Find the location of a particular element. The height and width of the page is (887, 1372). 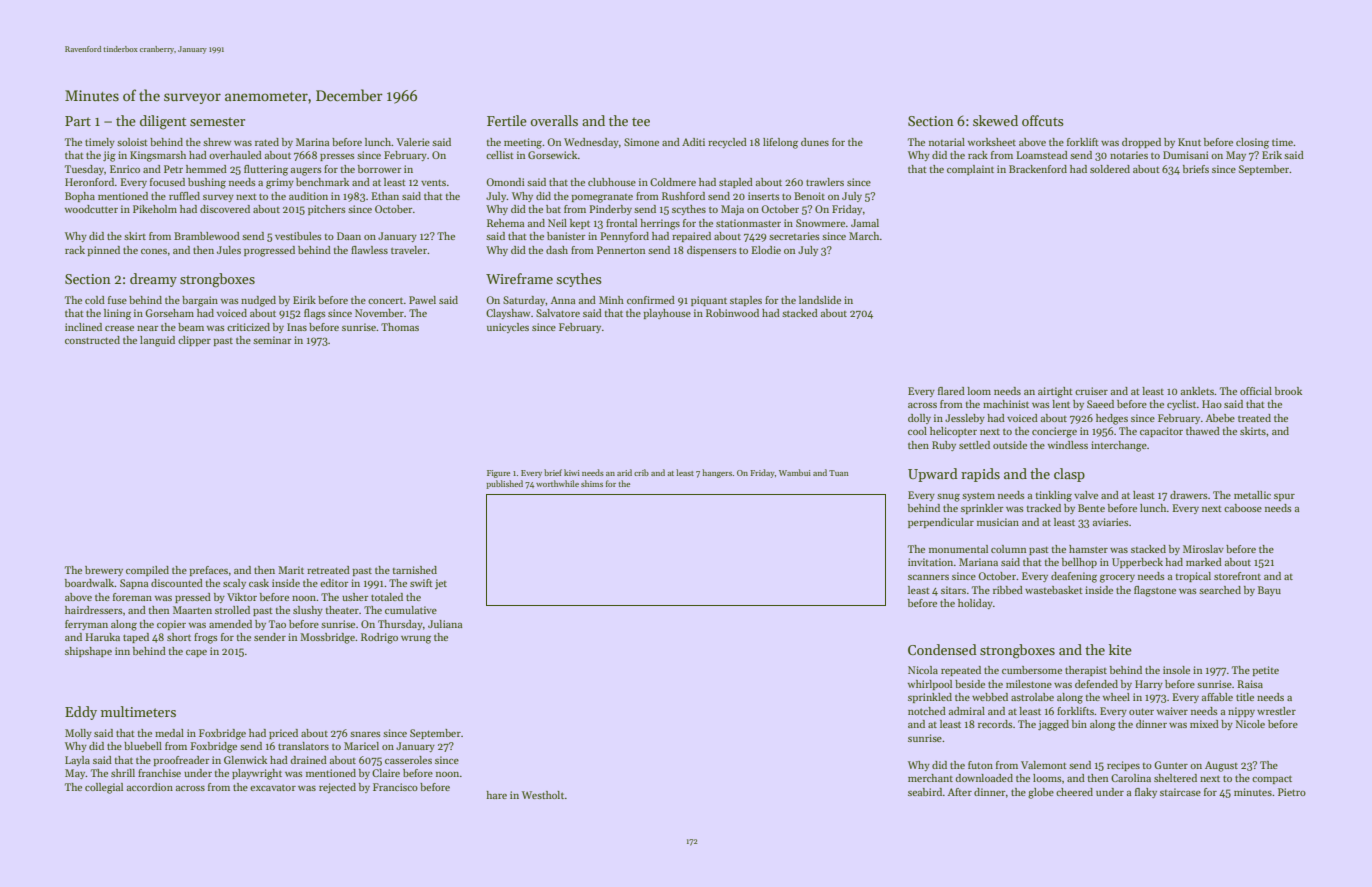

Erik is located at coordinates (1272, 155).
